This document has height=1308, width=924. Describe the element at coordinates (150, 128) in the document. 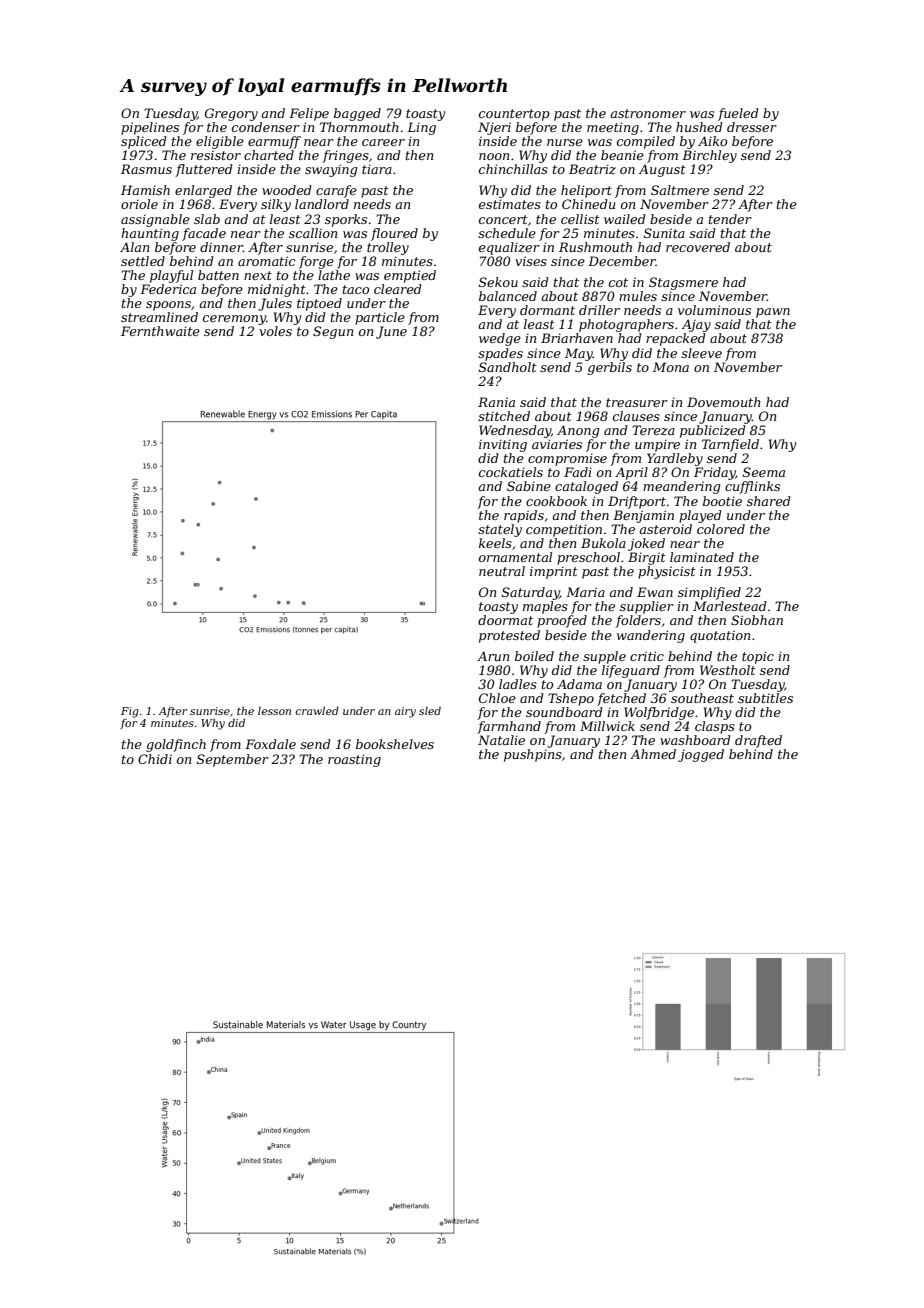

I see `pipelines` at that location.
